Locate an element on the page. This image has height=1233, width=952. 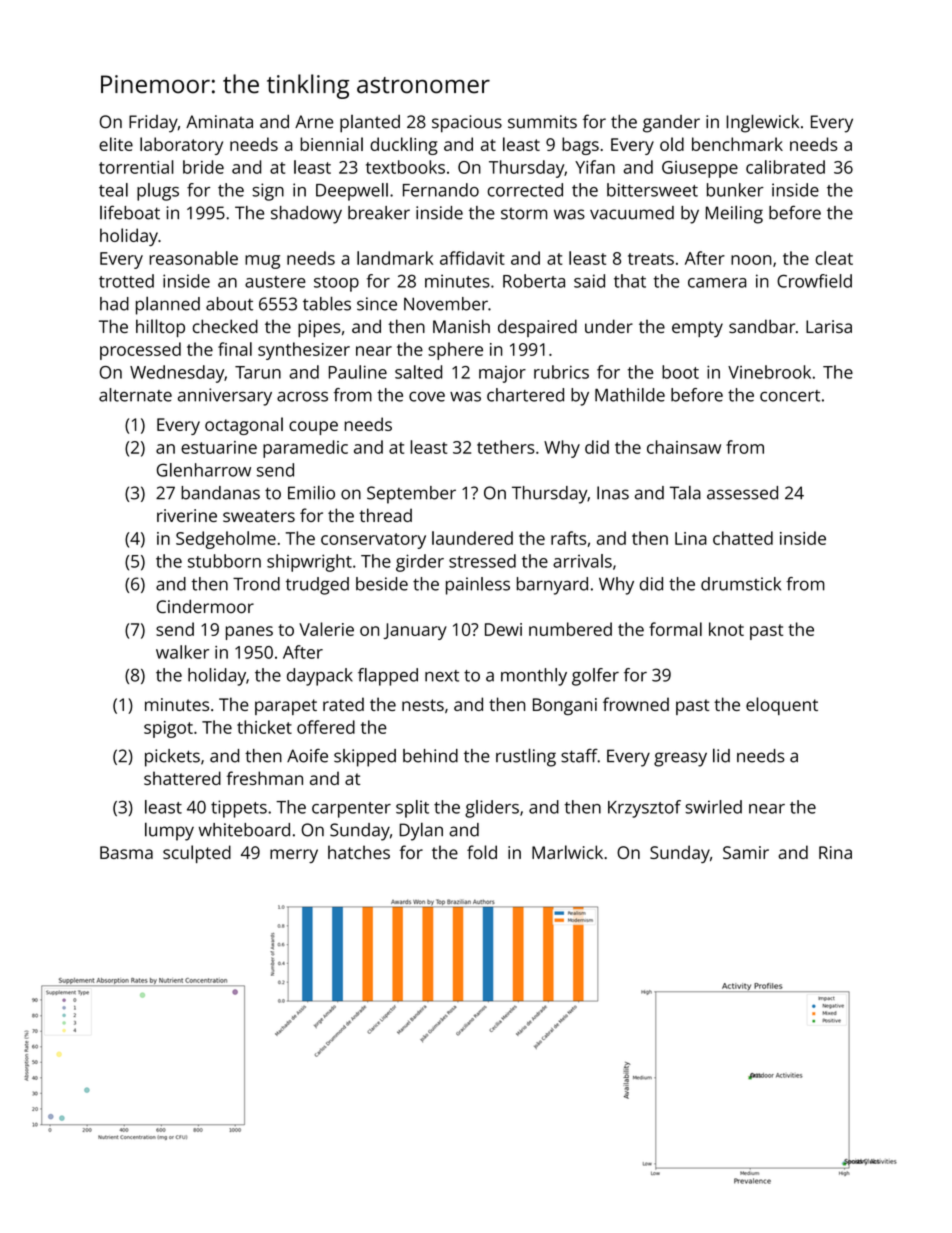
Sedgeholme is located at coordinates (226, 540).
